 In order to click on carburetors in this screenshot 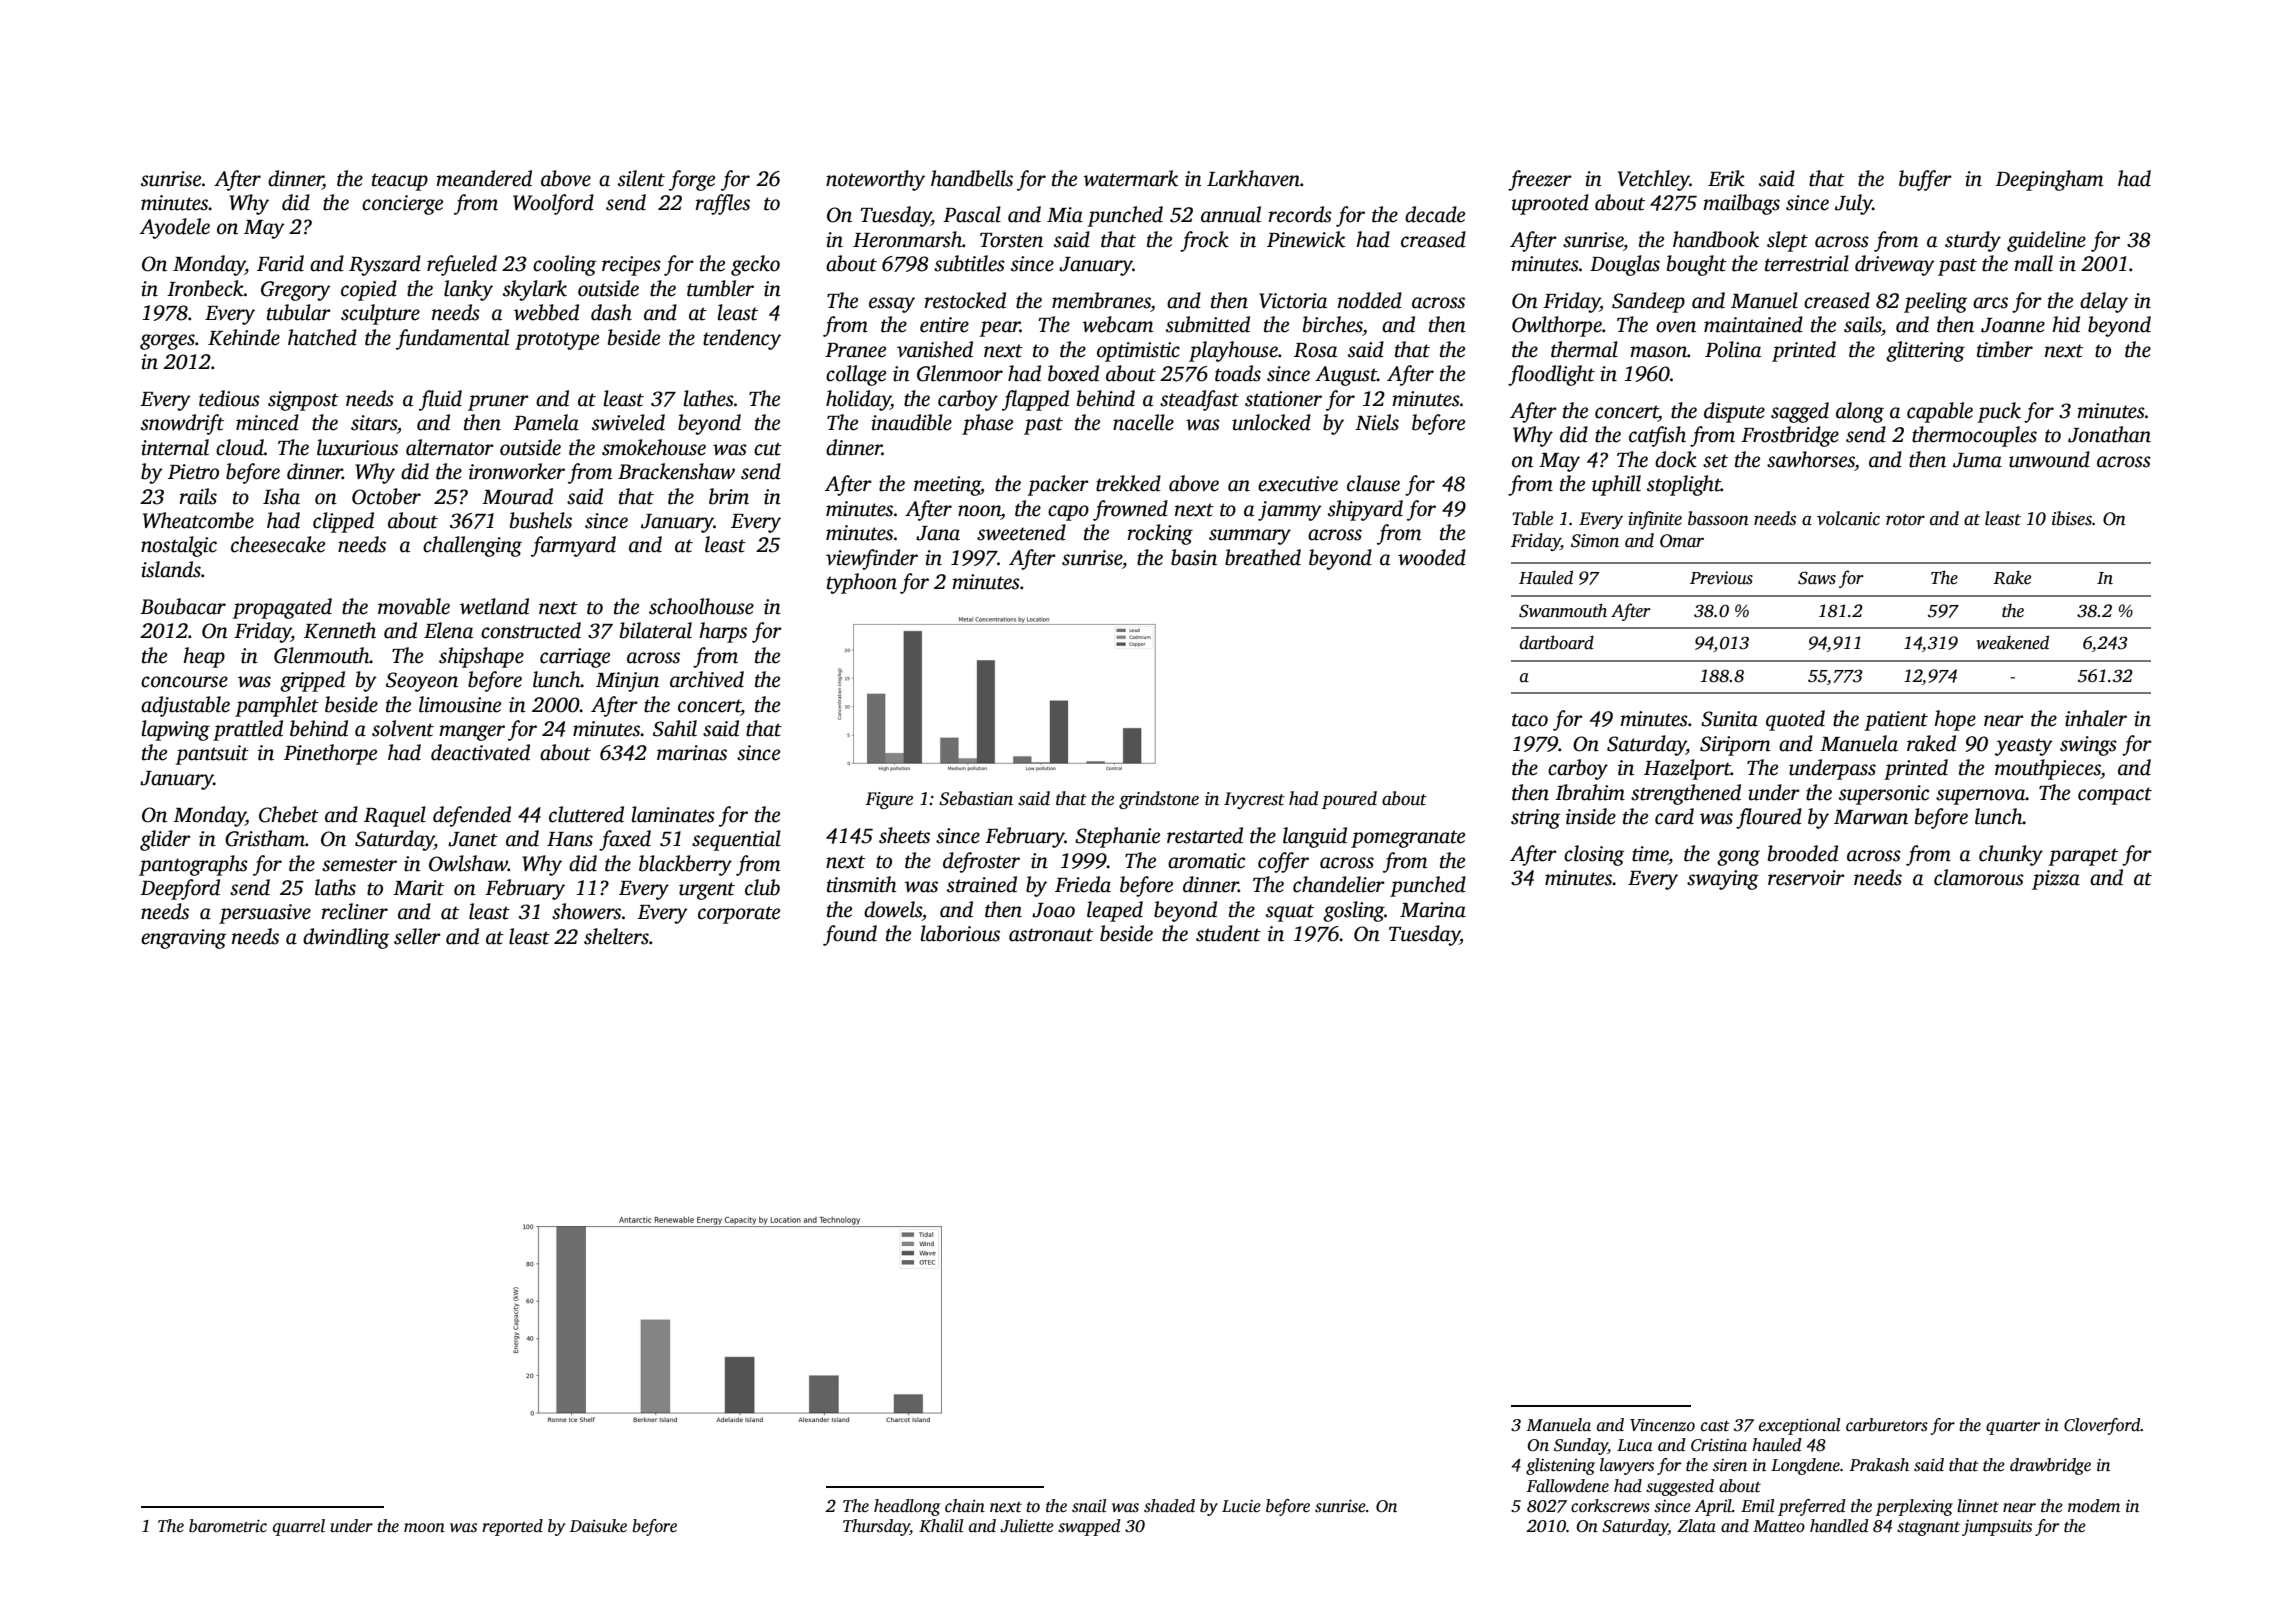, I will do `click(1887, 1425)`.
